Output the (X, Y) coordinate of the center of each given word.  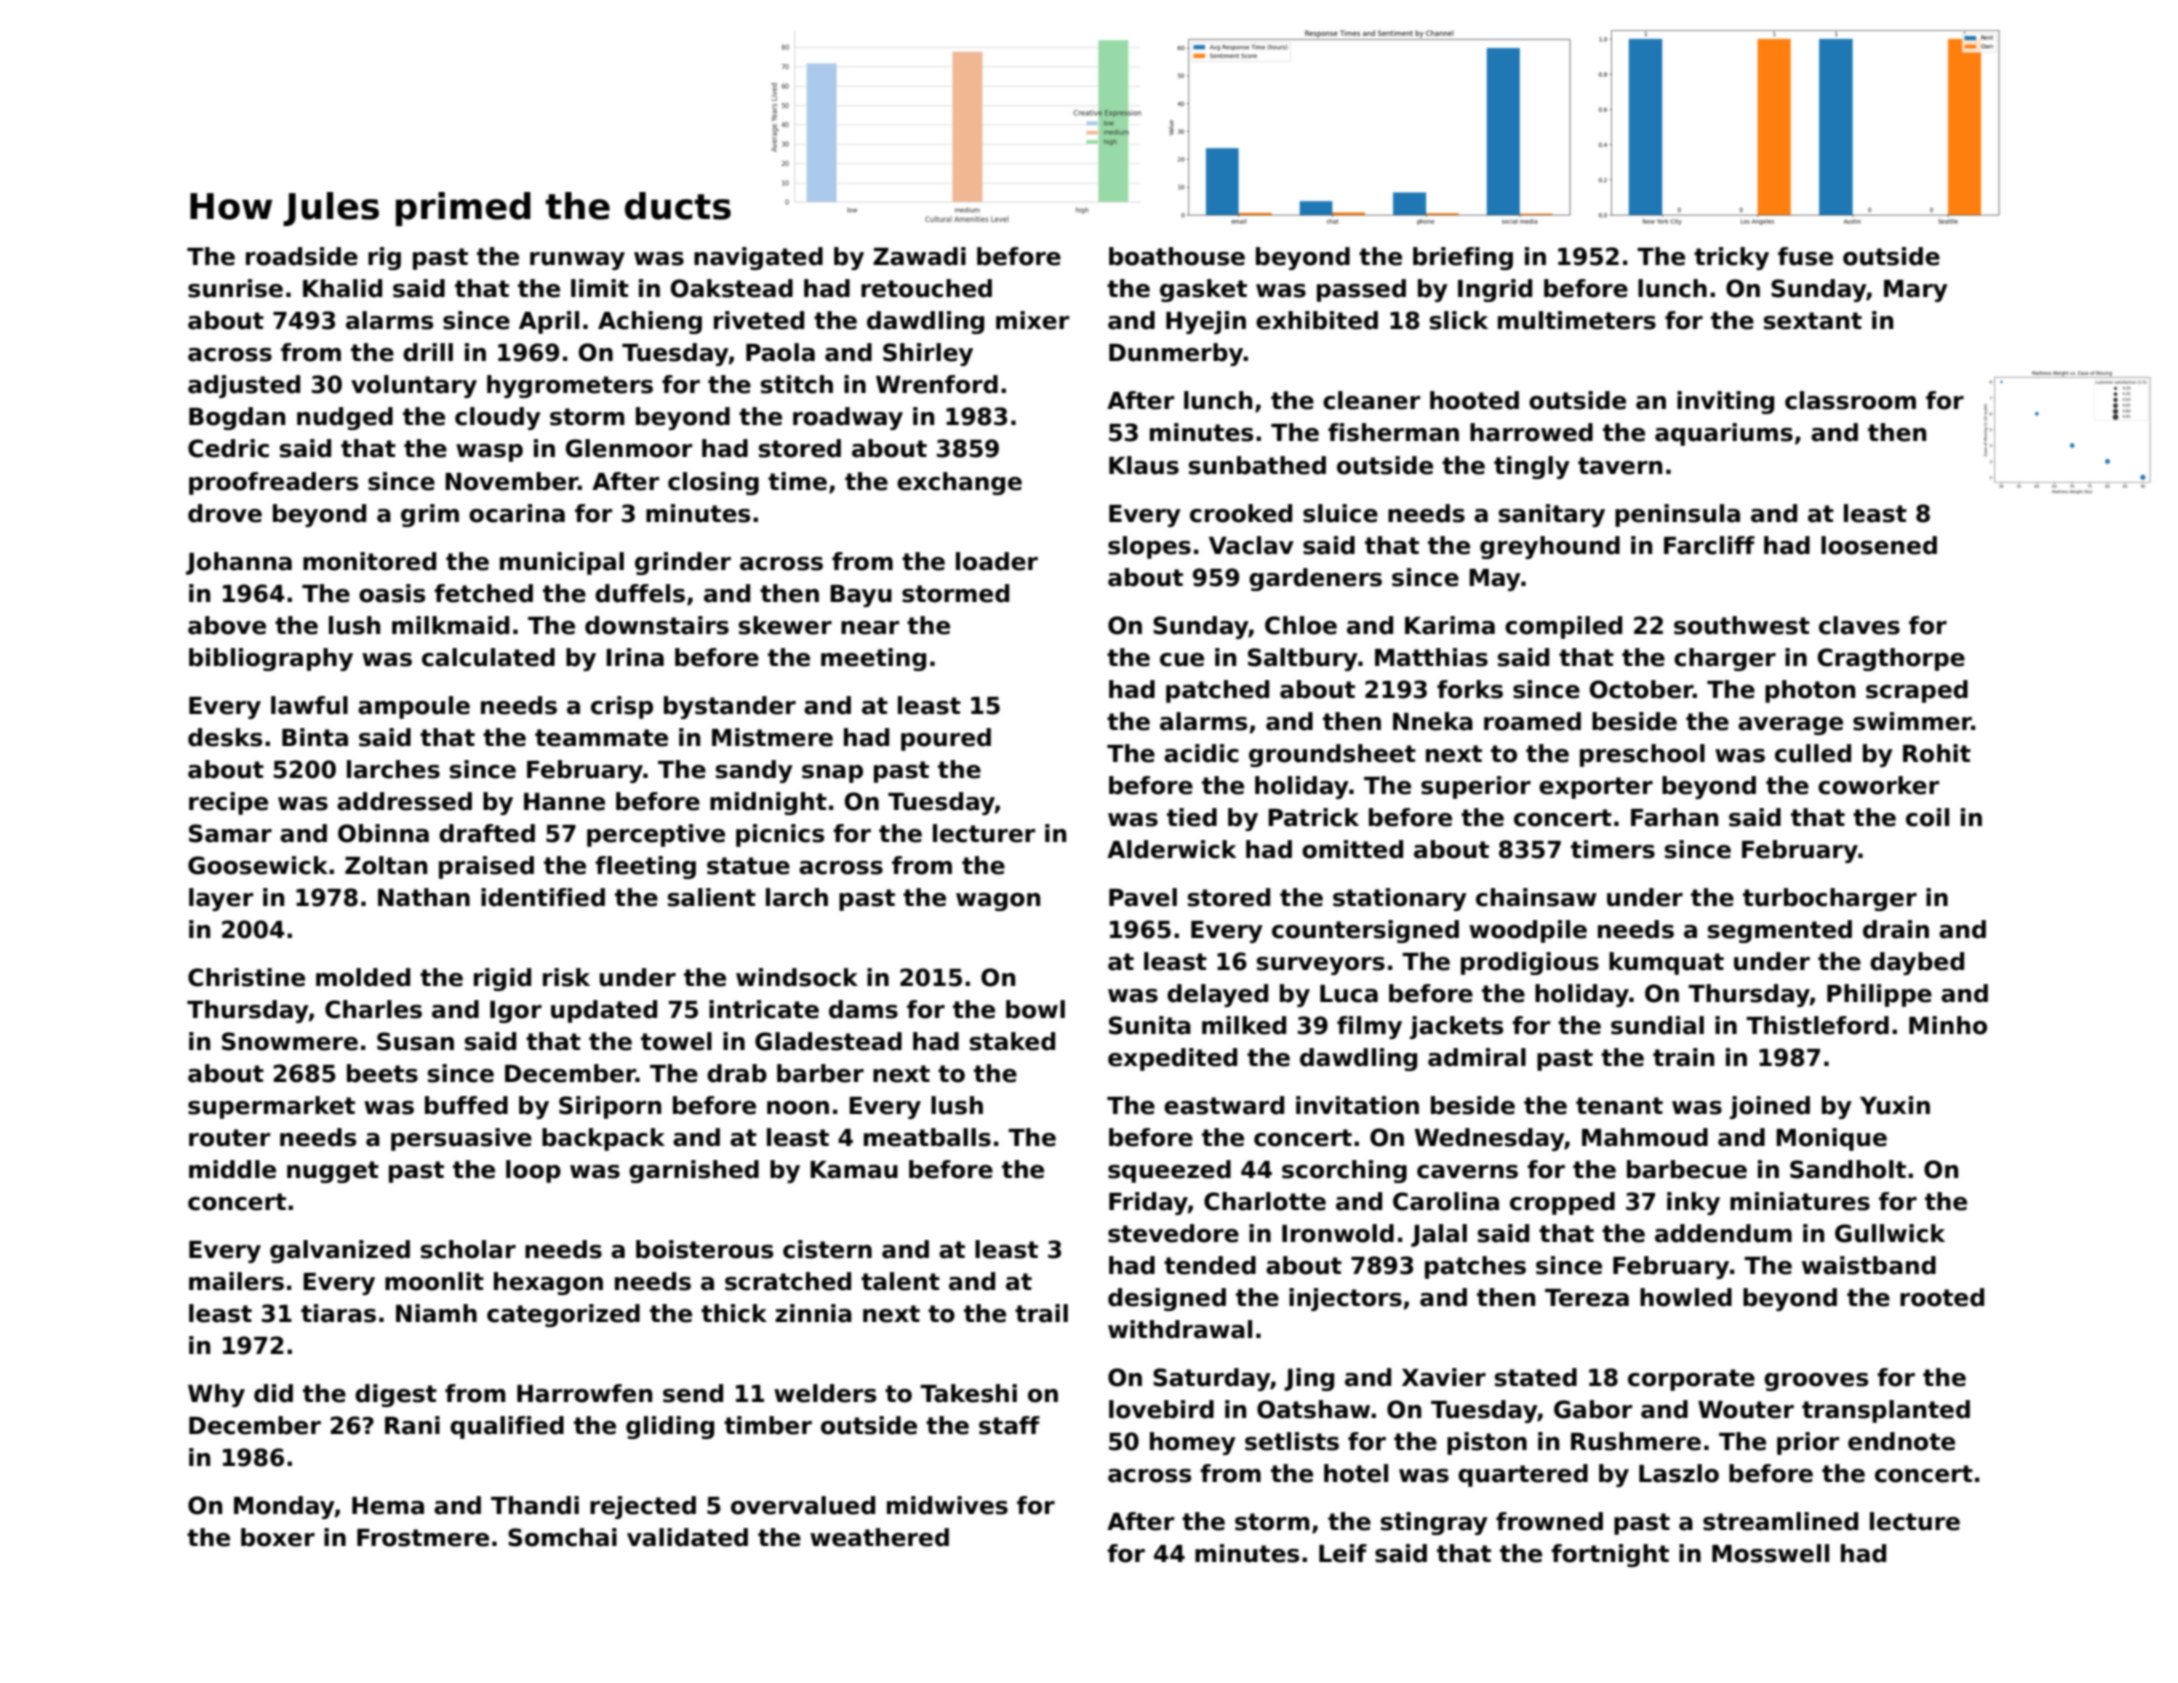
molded (363, 977)
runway (577, 261)
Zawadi (919, 256)
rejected (643, 1507)
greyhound (1550, 547)
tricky (1731, 258)
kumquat (1666, 963)
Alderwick (1172, 849)
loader (997, 561)
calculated (488, 657)
